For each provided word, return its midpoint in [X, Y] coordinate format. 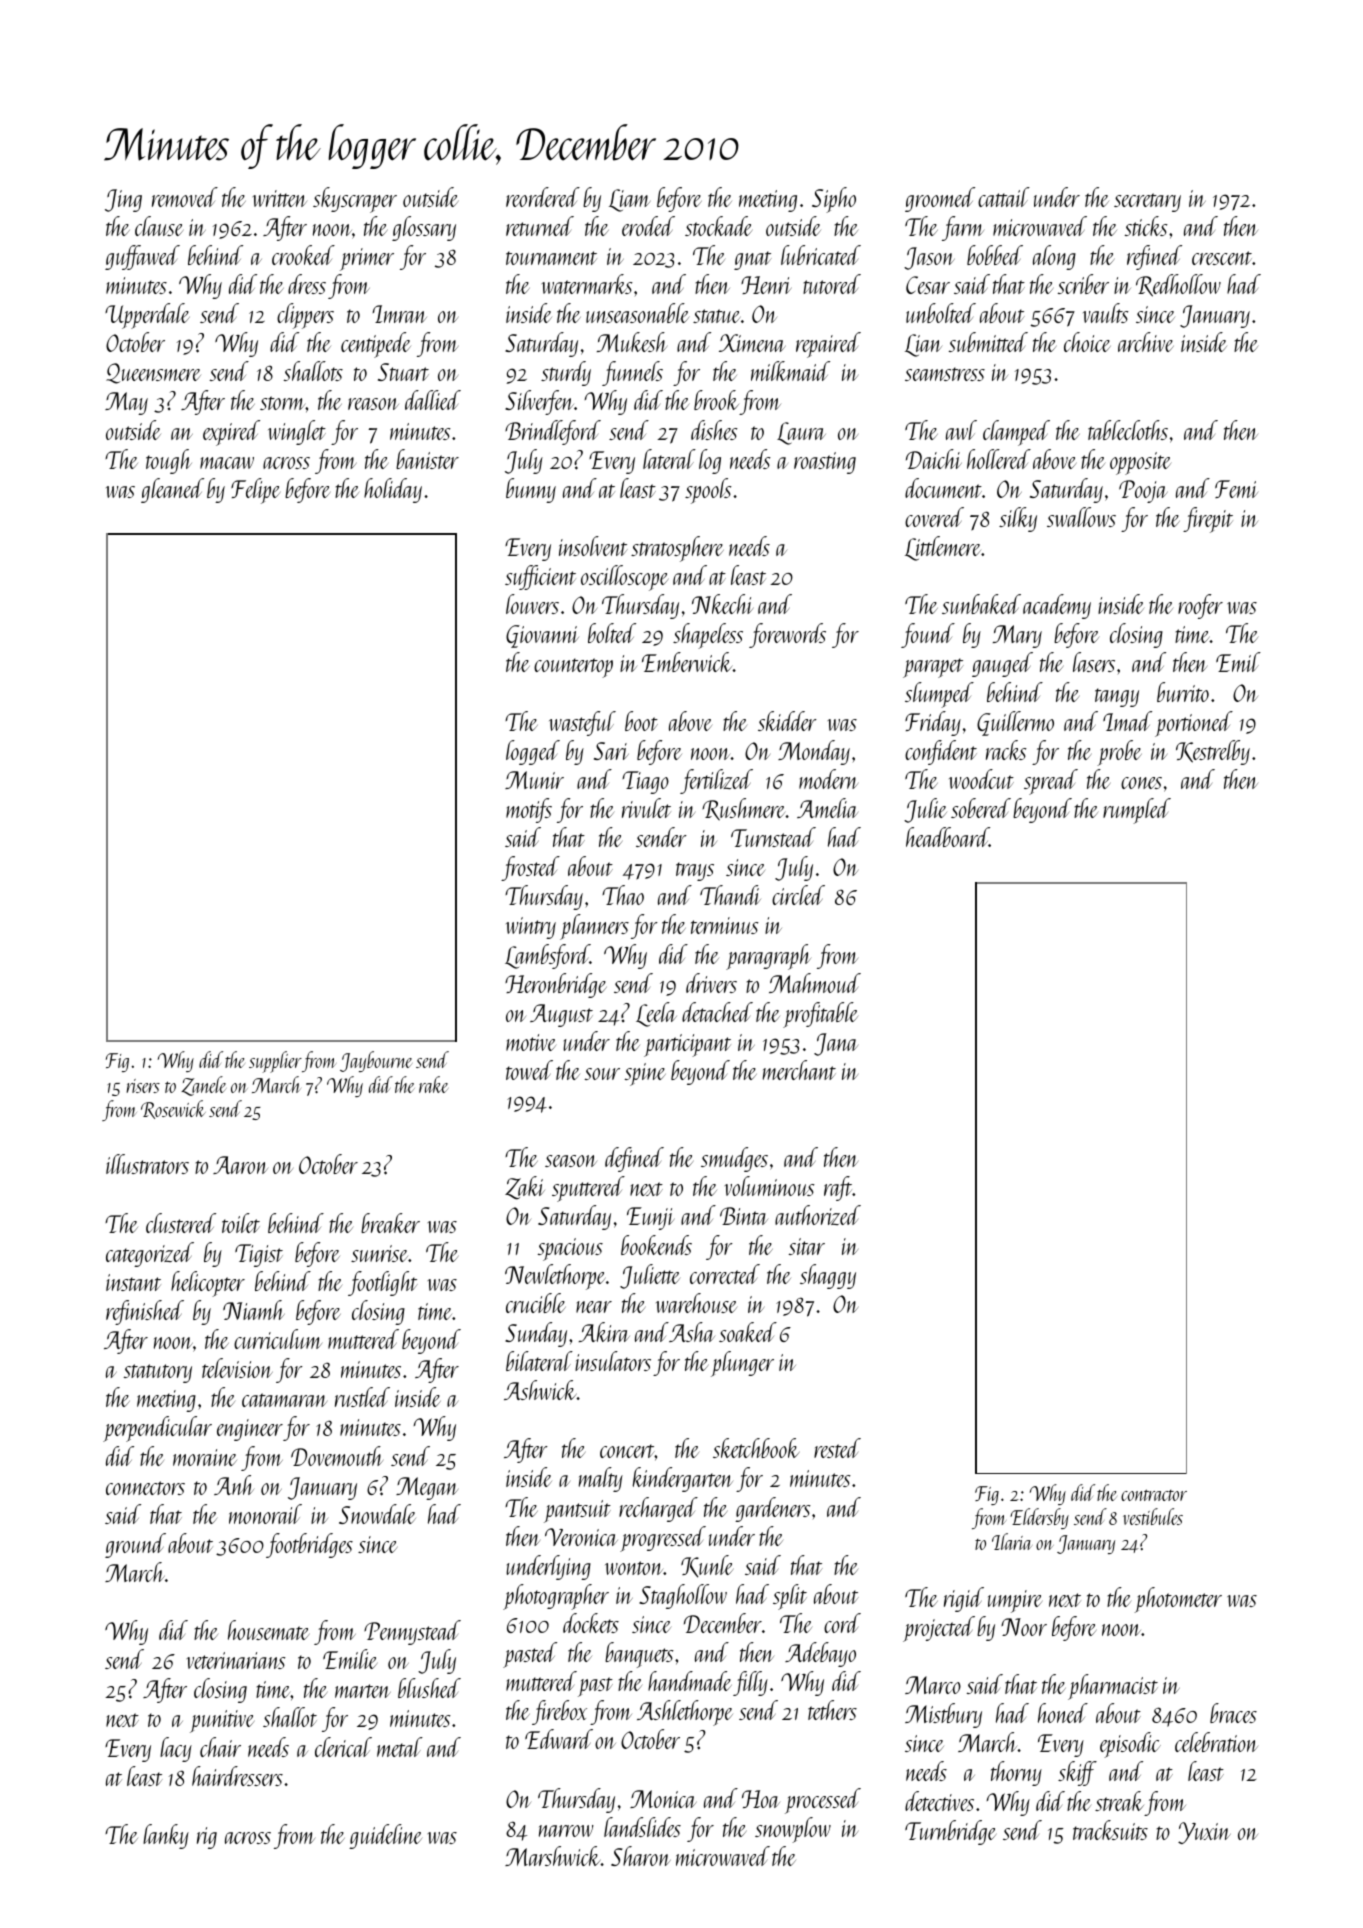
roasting [825, 463]
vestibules [1153, 1516]
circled [798, 895]
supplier [275, 1062]
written [279, 198]
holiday [393, 490]
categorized [150, 1254]
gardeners [773, 1509]
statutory [158, 1373]
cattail [1004, 197]
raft [838, 1188]
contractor [1154, 1495]
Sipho [834, 200]
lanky [166, 1836]
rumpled [1137, 811]
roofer [1200, 606]
